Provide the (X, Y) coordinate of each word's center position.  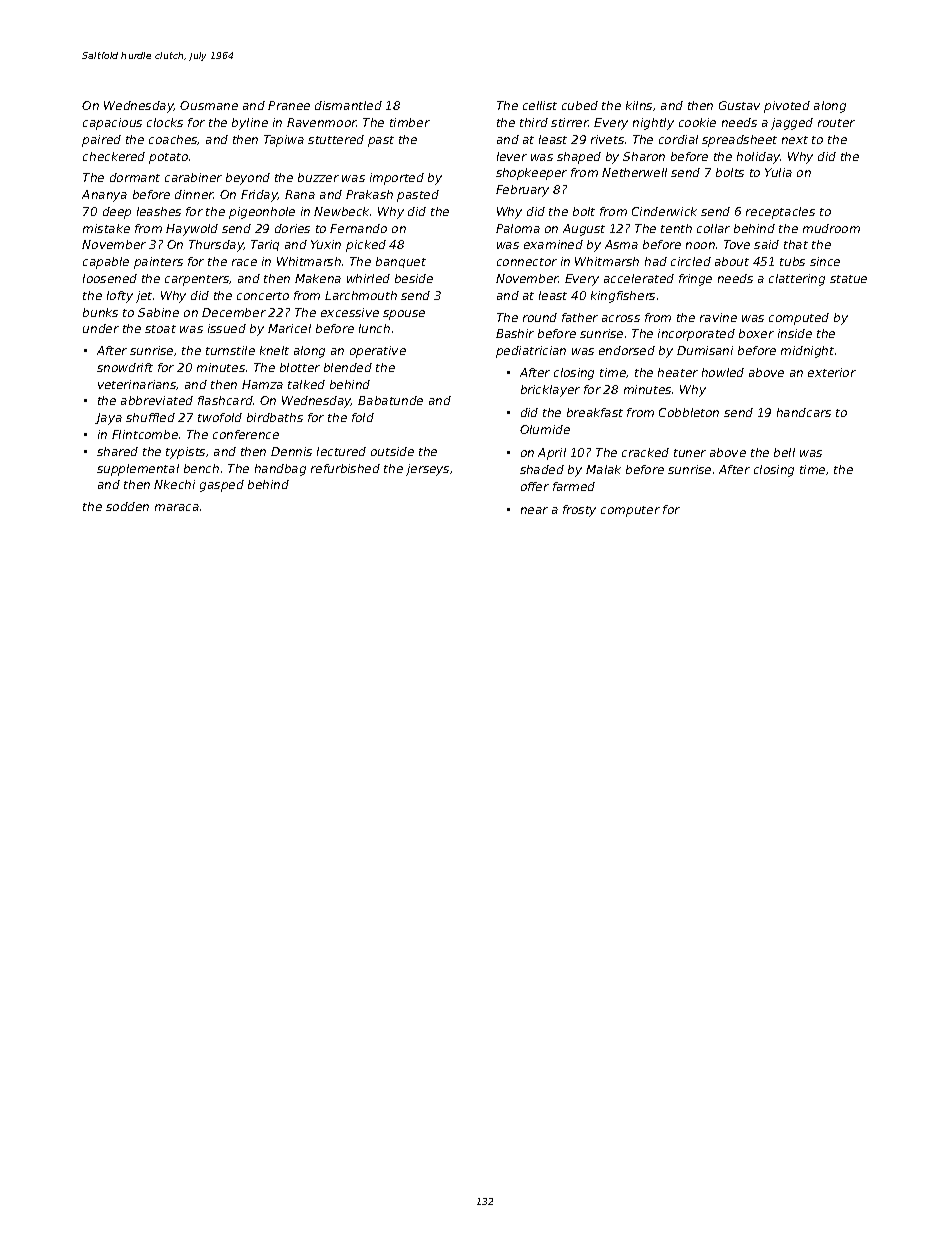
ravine (718, 317)
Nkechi (174, 484)
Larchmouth (361, 295)
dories (292, 228)
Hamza (262, 384)
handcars (804, 412)
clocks (165, 122)
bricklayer (550, 391)
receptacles (780, 213)
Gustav (739, 105)
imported (397, 179)
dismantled (348, 105)
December (234, 312)
